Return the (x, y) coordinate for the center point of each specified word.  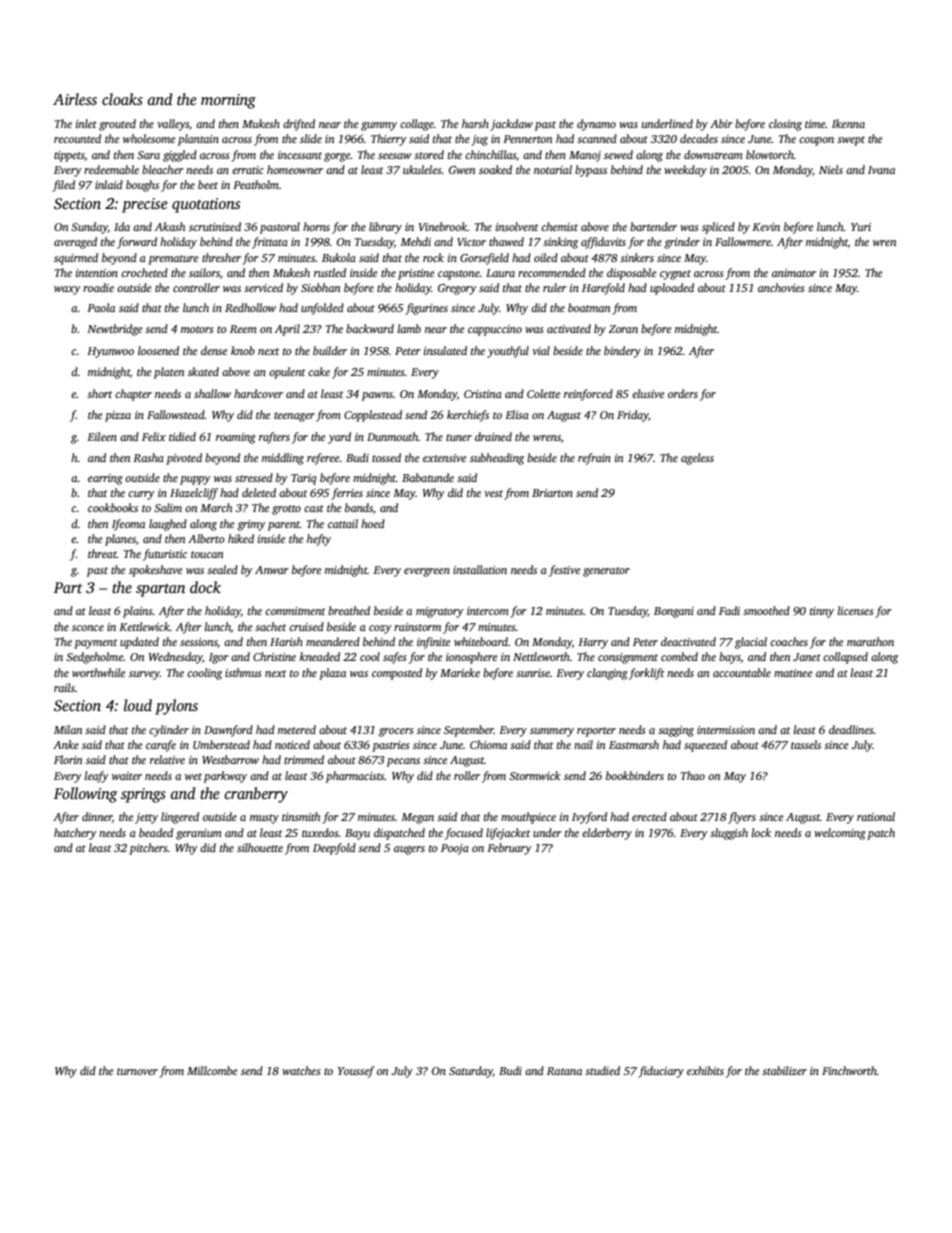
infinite (433, 643)
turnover (137, 1071)
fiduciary (661, 1072)
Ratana (564, 1071)
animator (794, 273)
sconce (88, 628)
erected (649, 816)
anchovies (781, 287)
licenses (855, 610)
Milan (68, 729)
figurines (426, 309)
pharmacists (355, 777)
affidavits (603, 243)
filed (63, 186)
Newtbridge (114, 330)
